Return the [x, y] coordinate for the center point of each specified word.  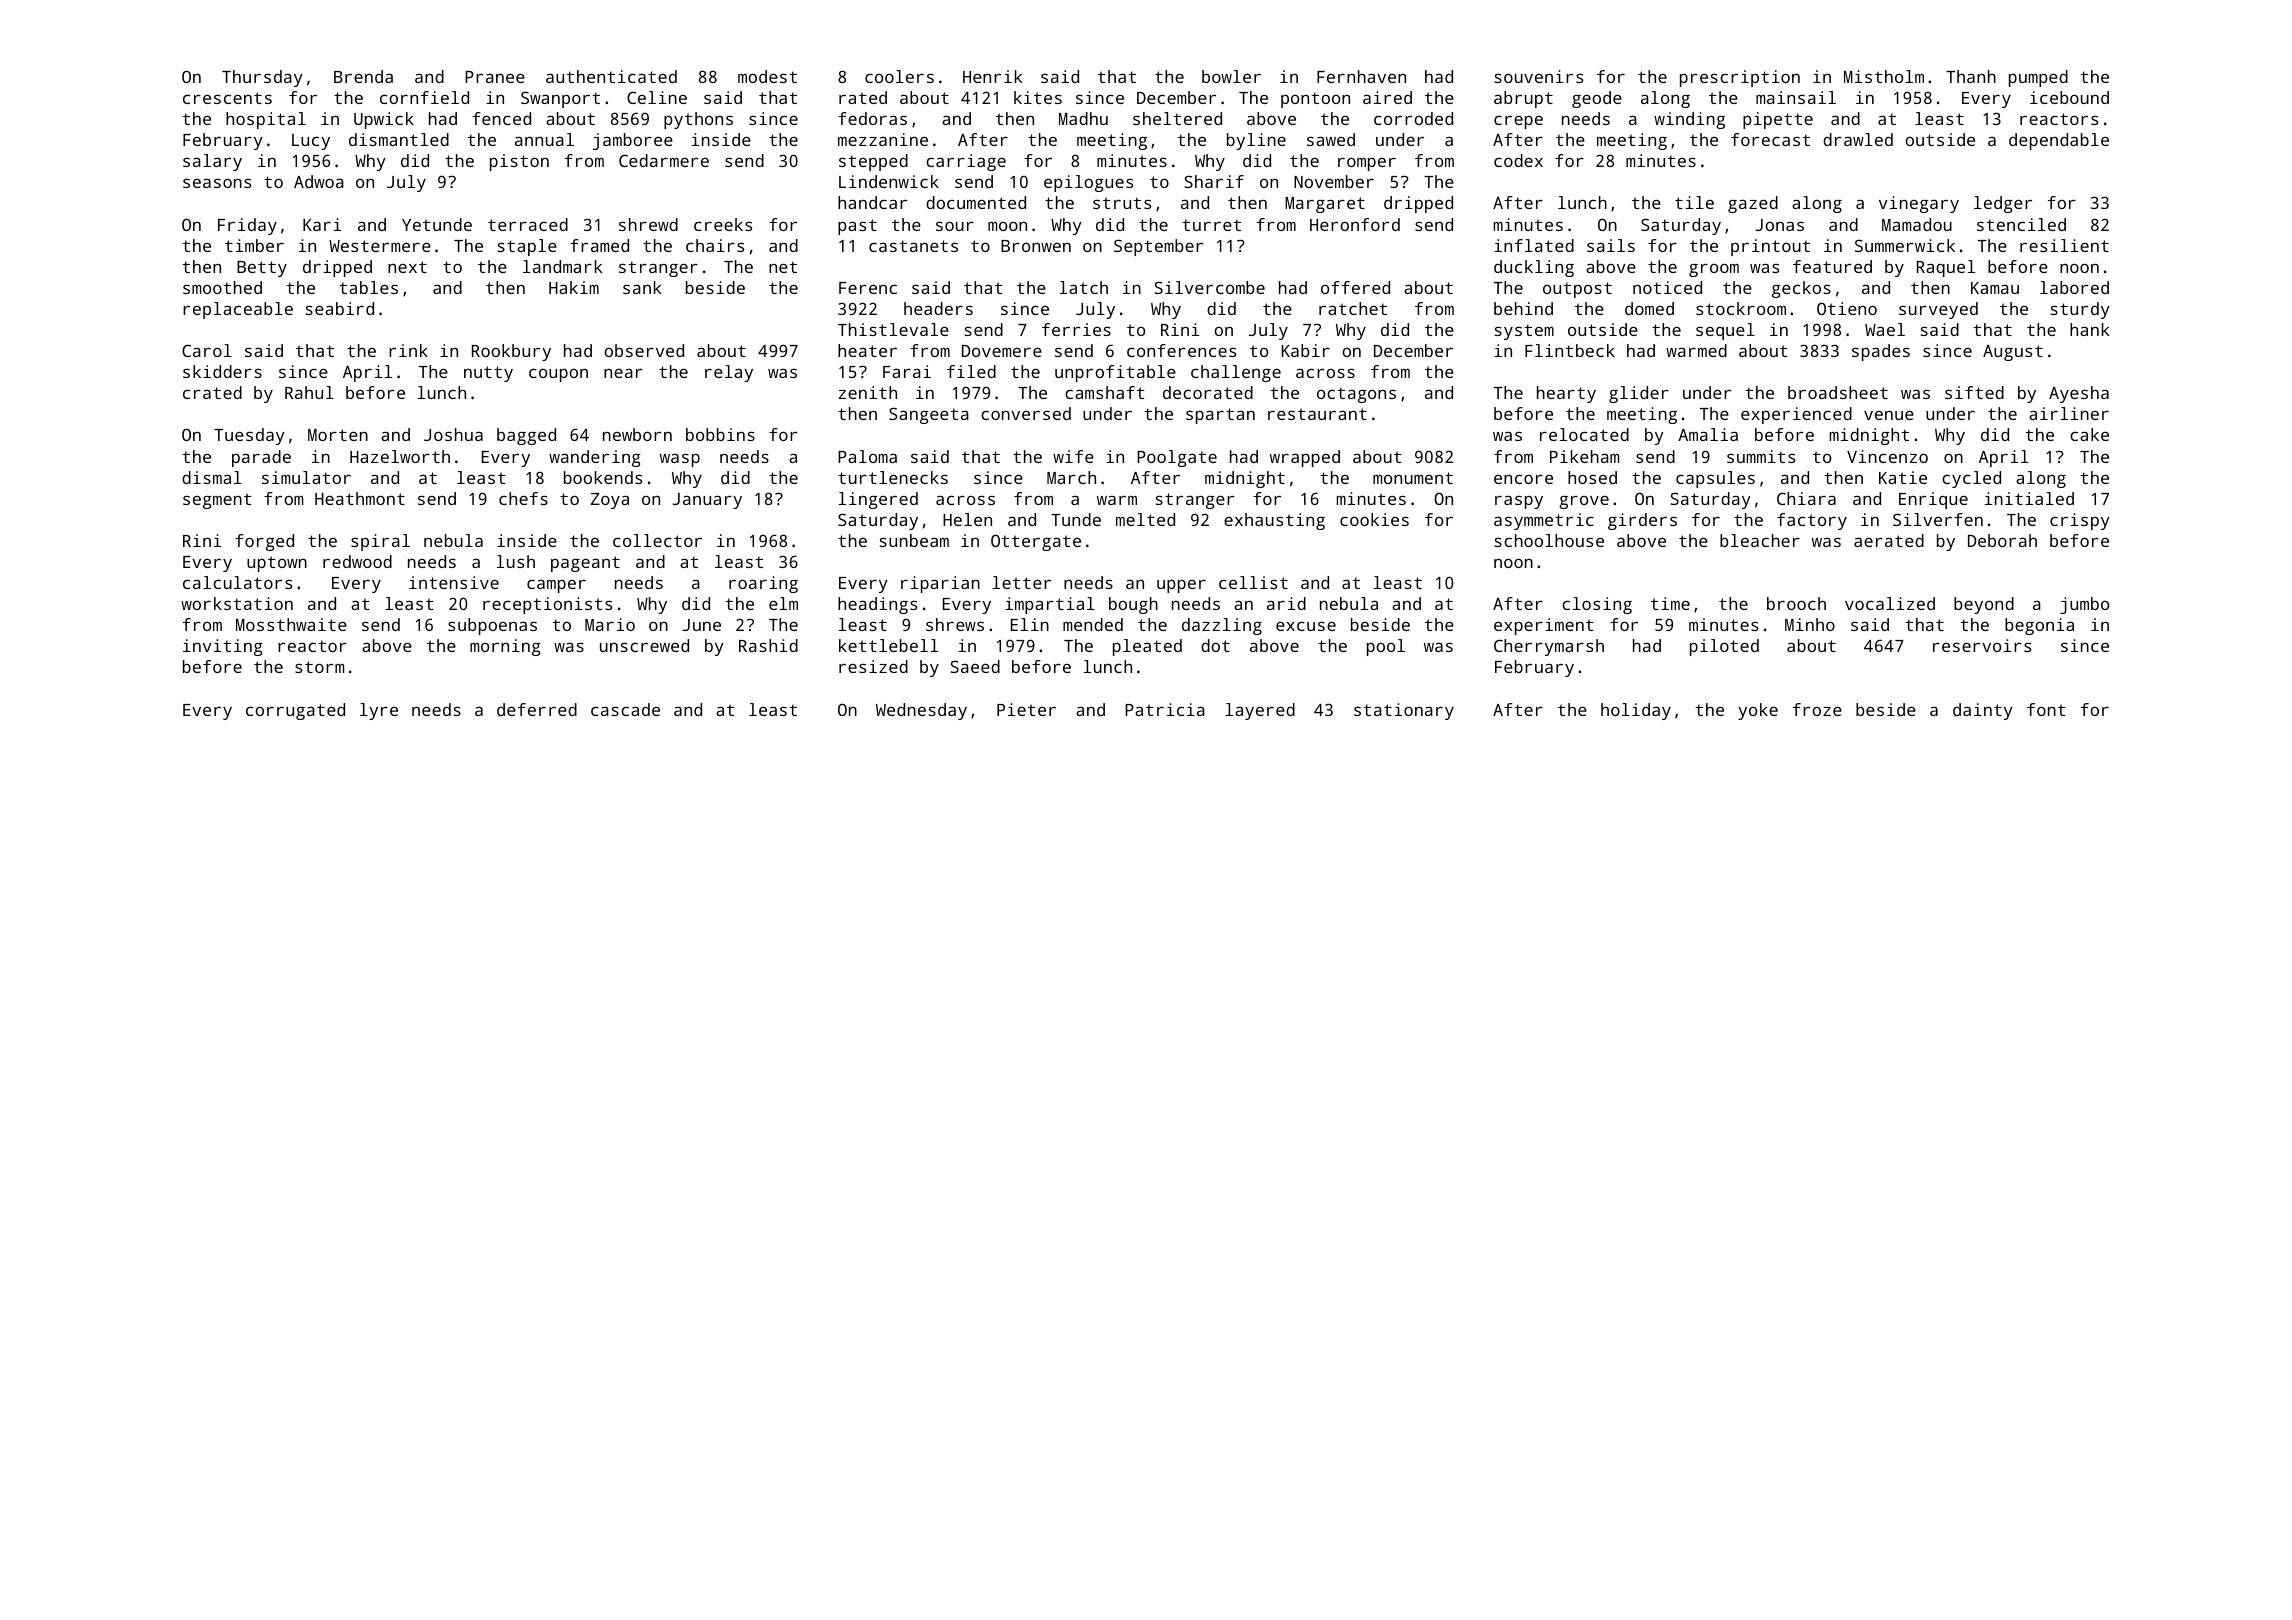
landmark [563, 266]
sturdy [2080, 310]
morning [505, 647]
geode [1597, 99]
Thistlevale [893, 329]
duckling [1534, 268]
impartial [1050, 605]
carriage [966, 162]
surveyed [1938, 310]
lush [516, 561]
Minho [1810, 624]
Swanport [560, 99]
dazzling [1222, 626]
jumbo [2084, 605]
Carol [207, 350]
